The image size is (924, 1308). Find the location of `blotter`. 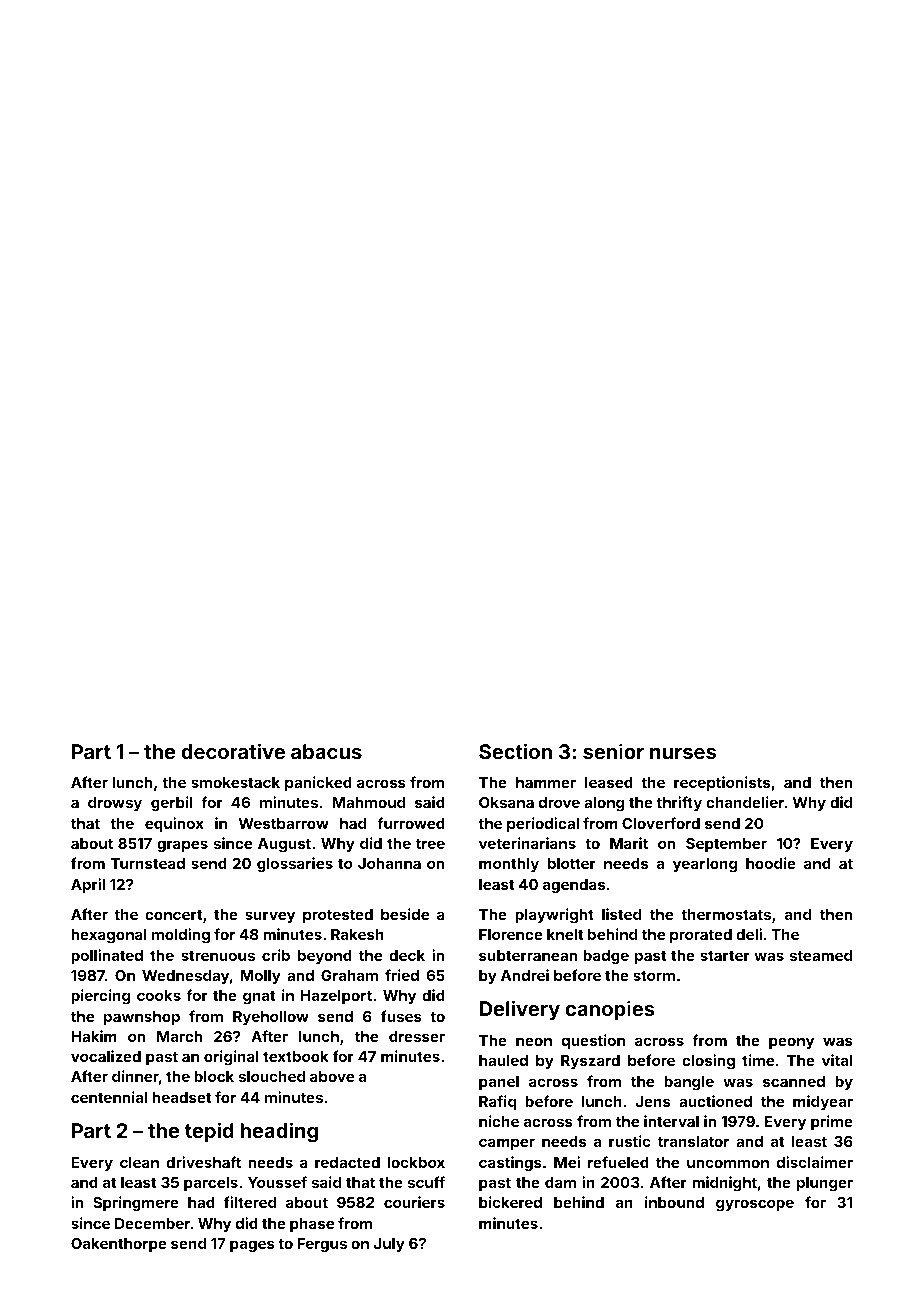

blotter is located at coordinates (572, 863).
